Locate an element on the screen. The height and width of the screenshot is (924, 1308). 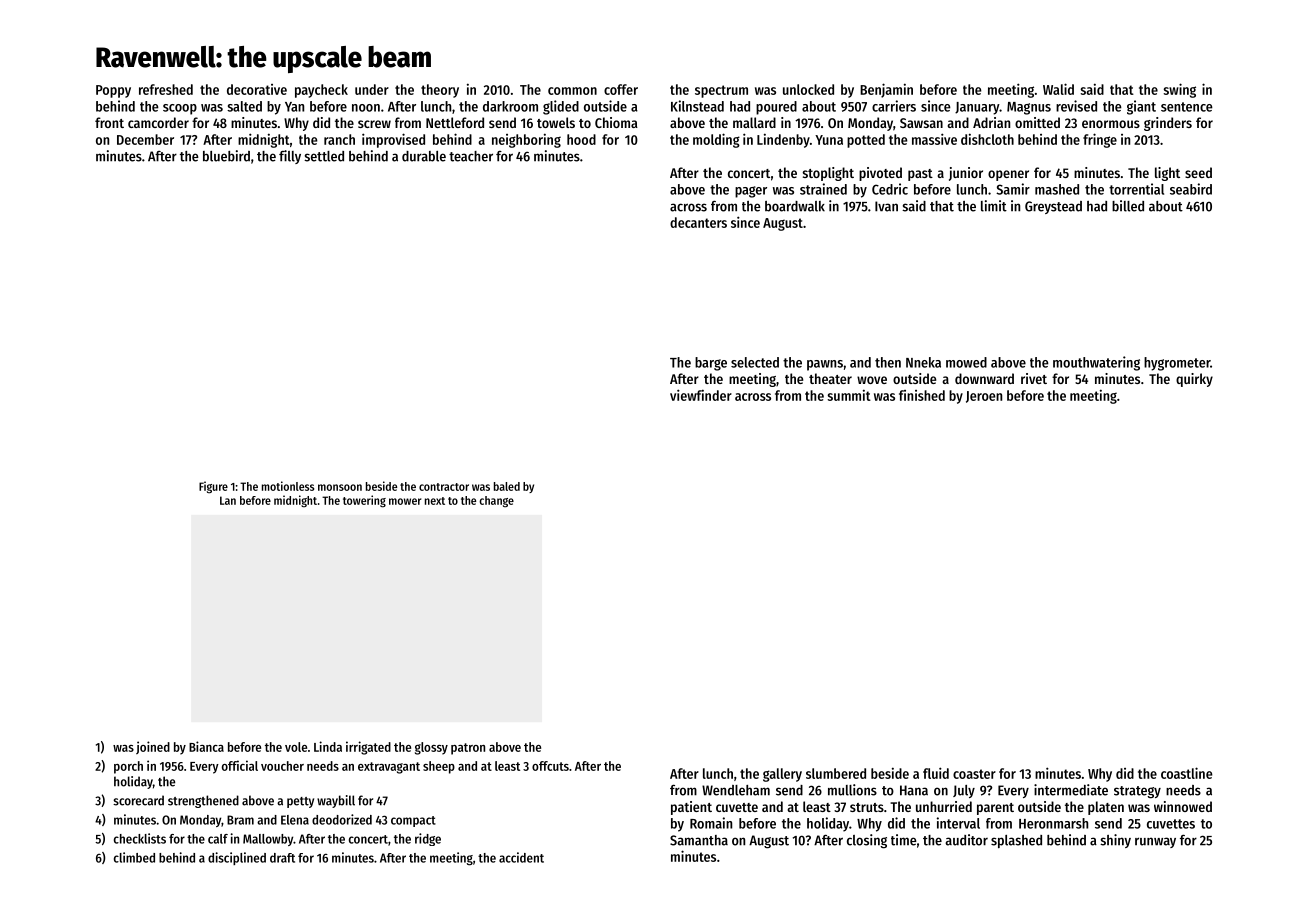
theory is located at coordinates (440, 91).
